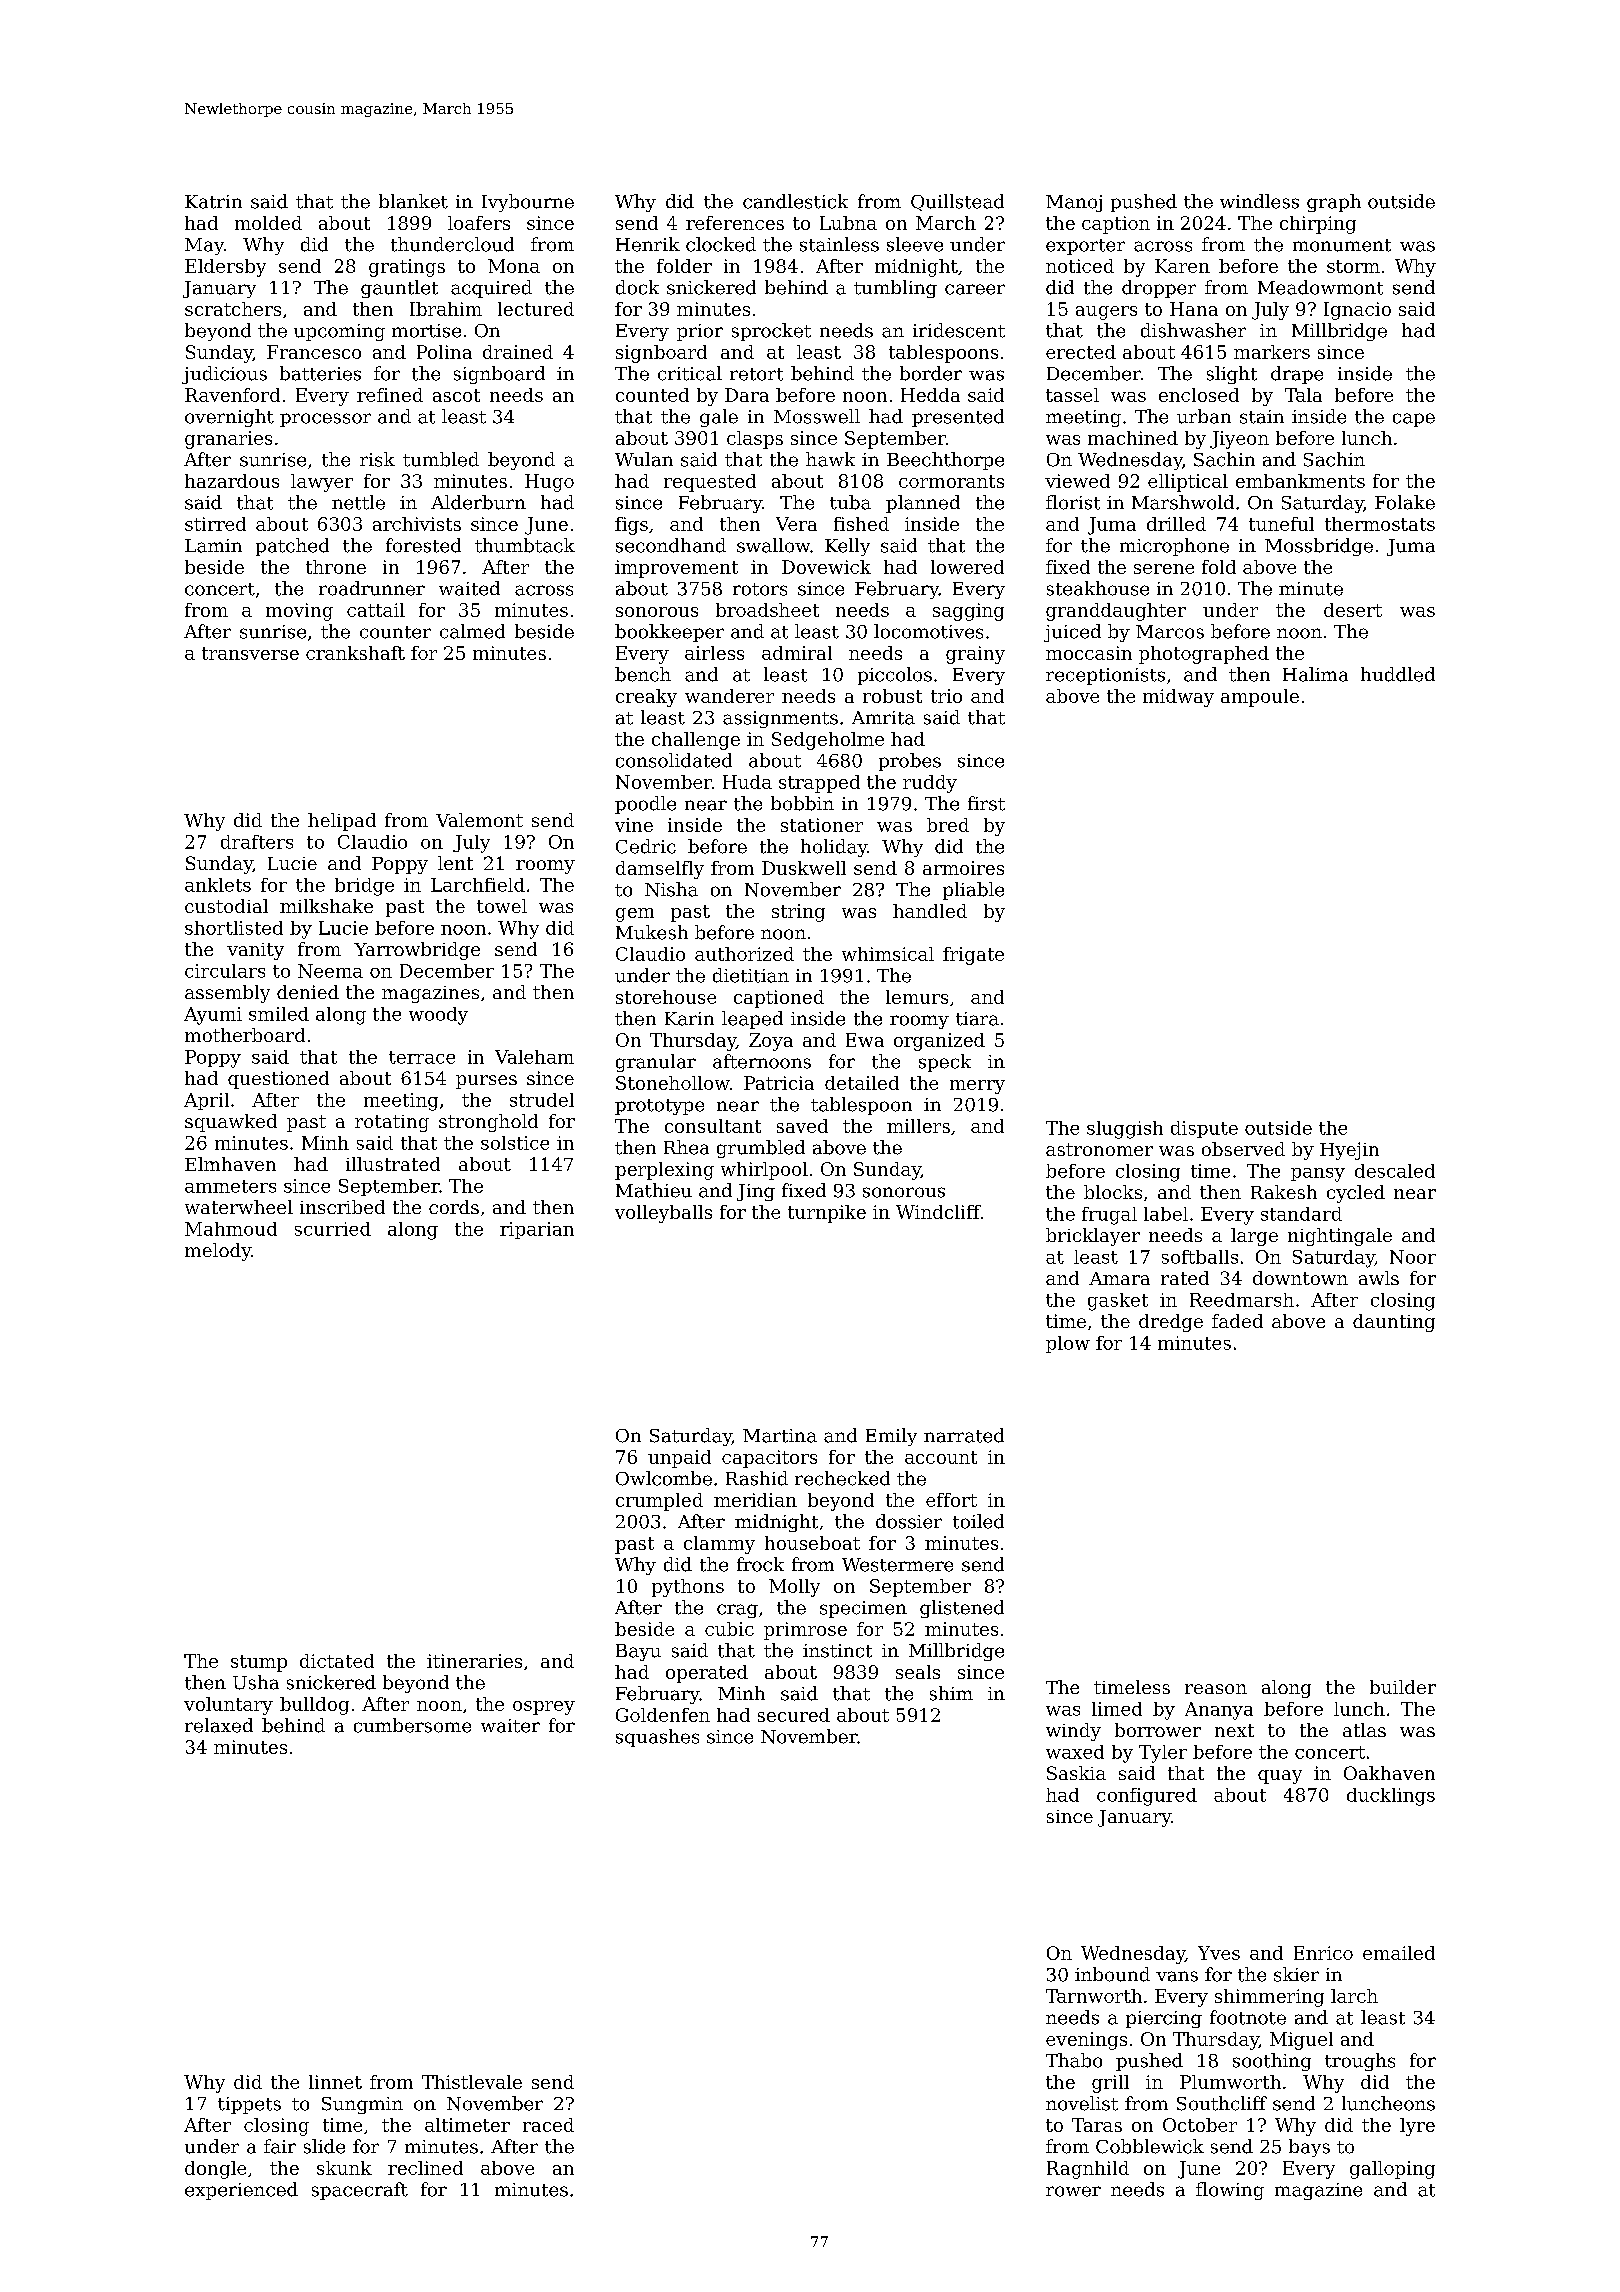  What do you see at coordinates (537, 1230) in the image?
I see `riparian` at bounding box center [537, 1230].
